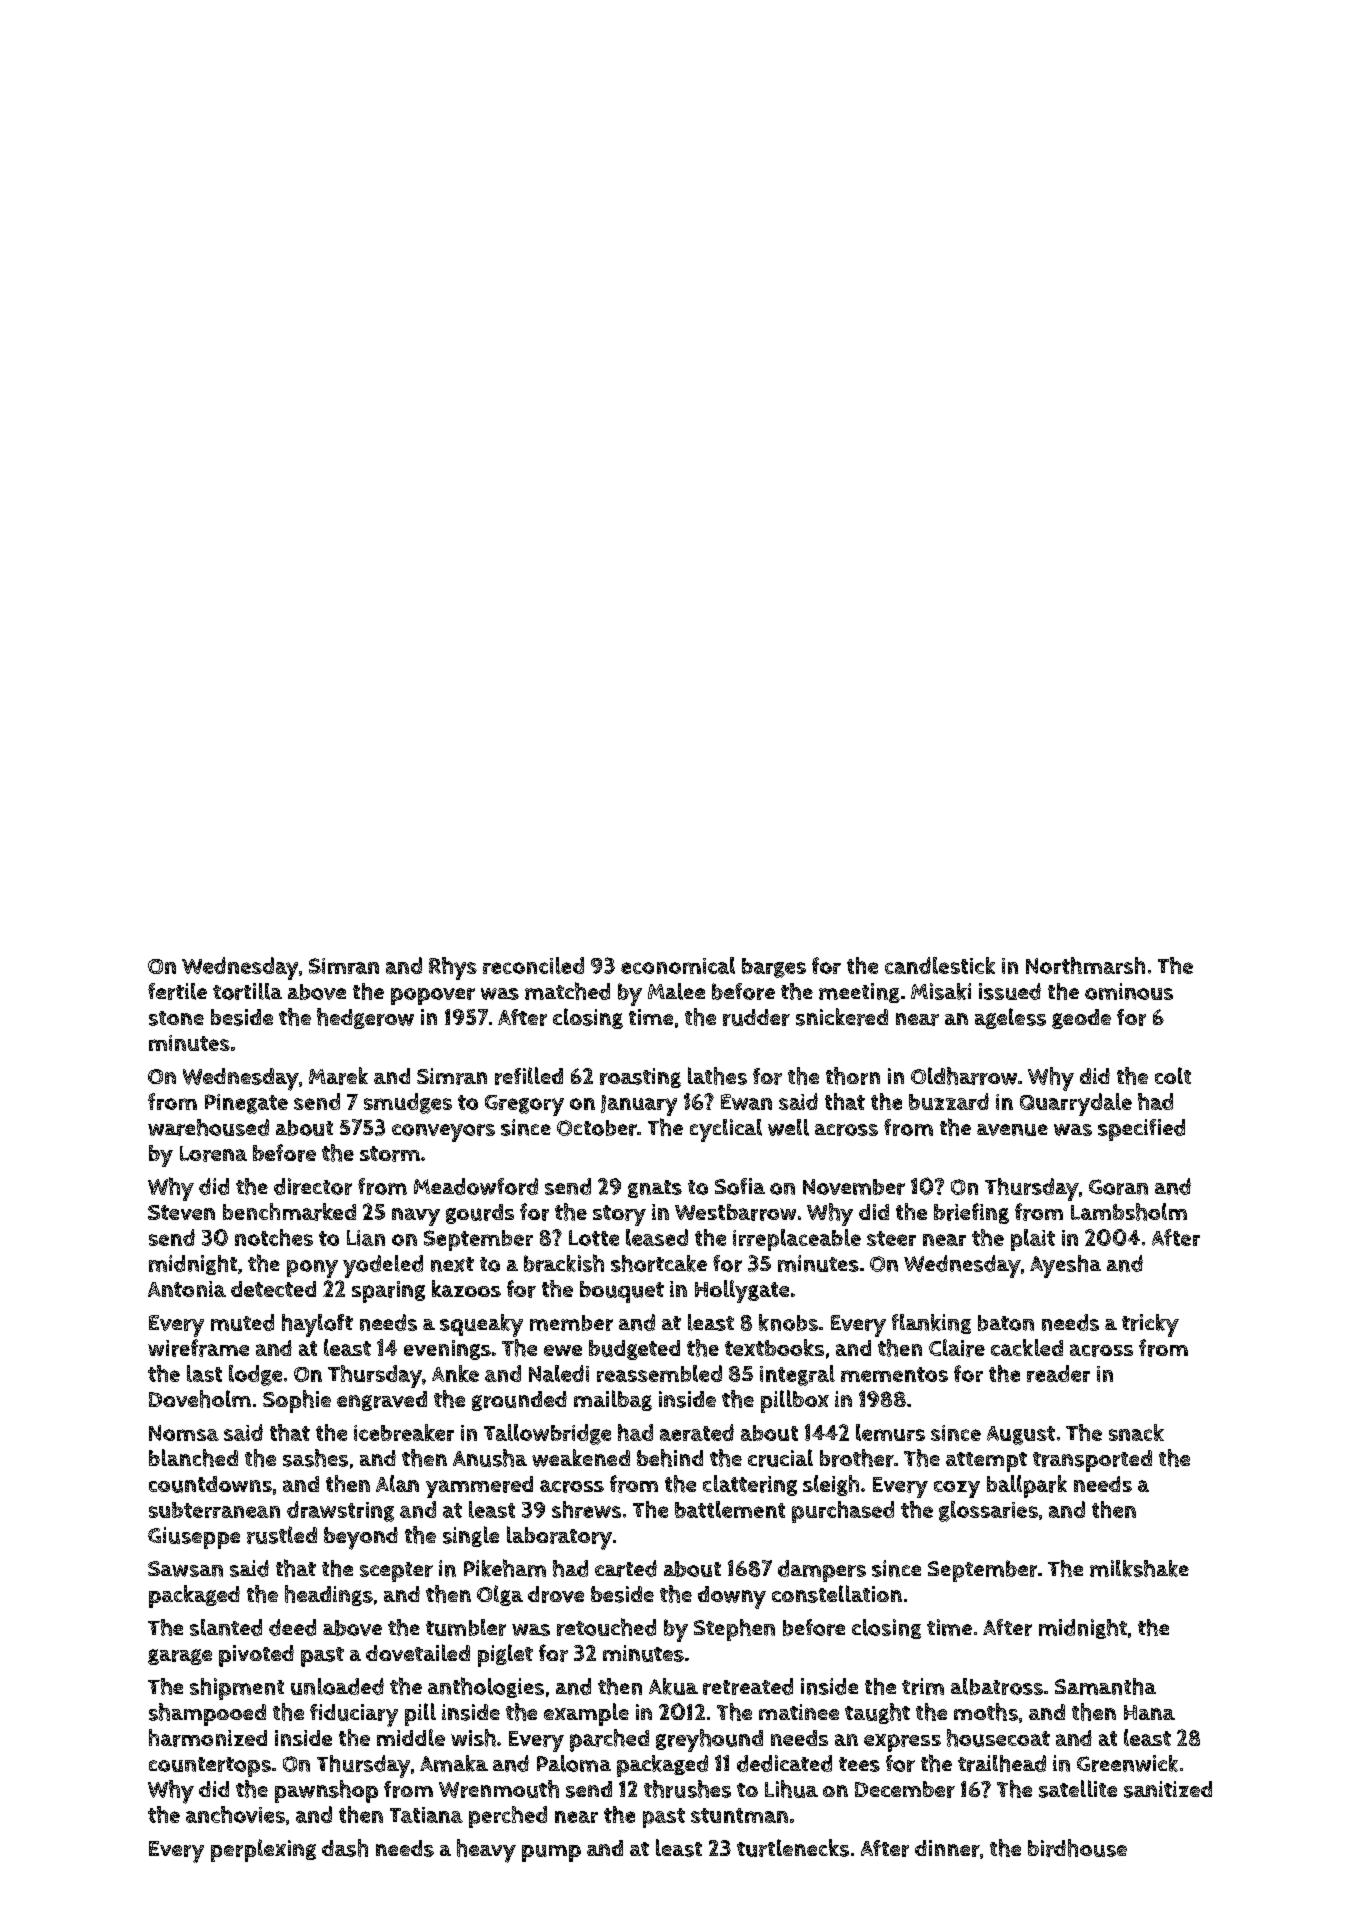 The image size is (1363, 1928). What do you see at coordinates (923, 1686) in the screenshot?
I see `trim` at bounding box center [923, 1686].
